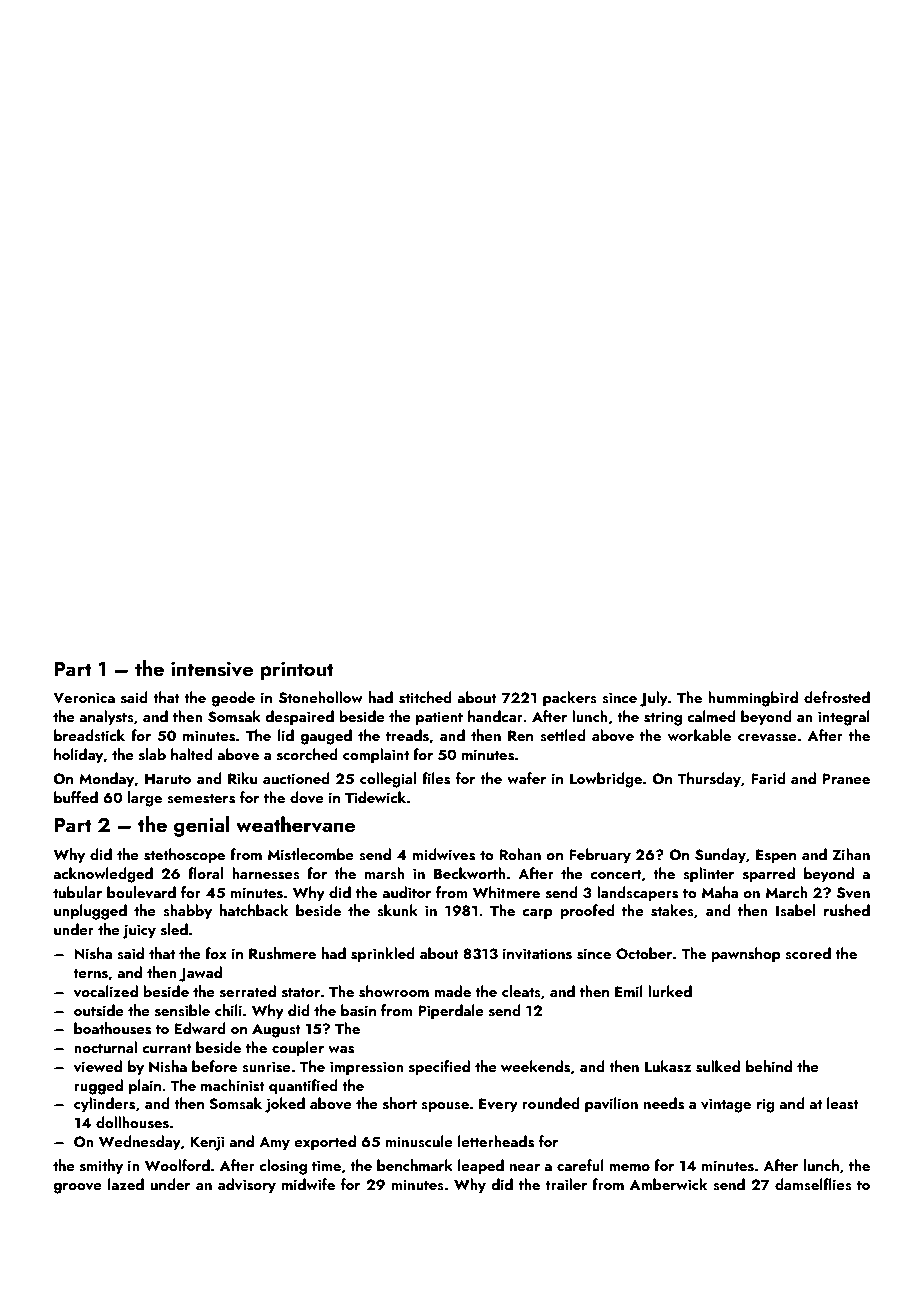 This image has height=1308, width=924. What do you see at coordinates (726, 1105) in the image?
I see `vintage` at bounding box center [726, 1105].
